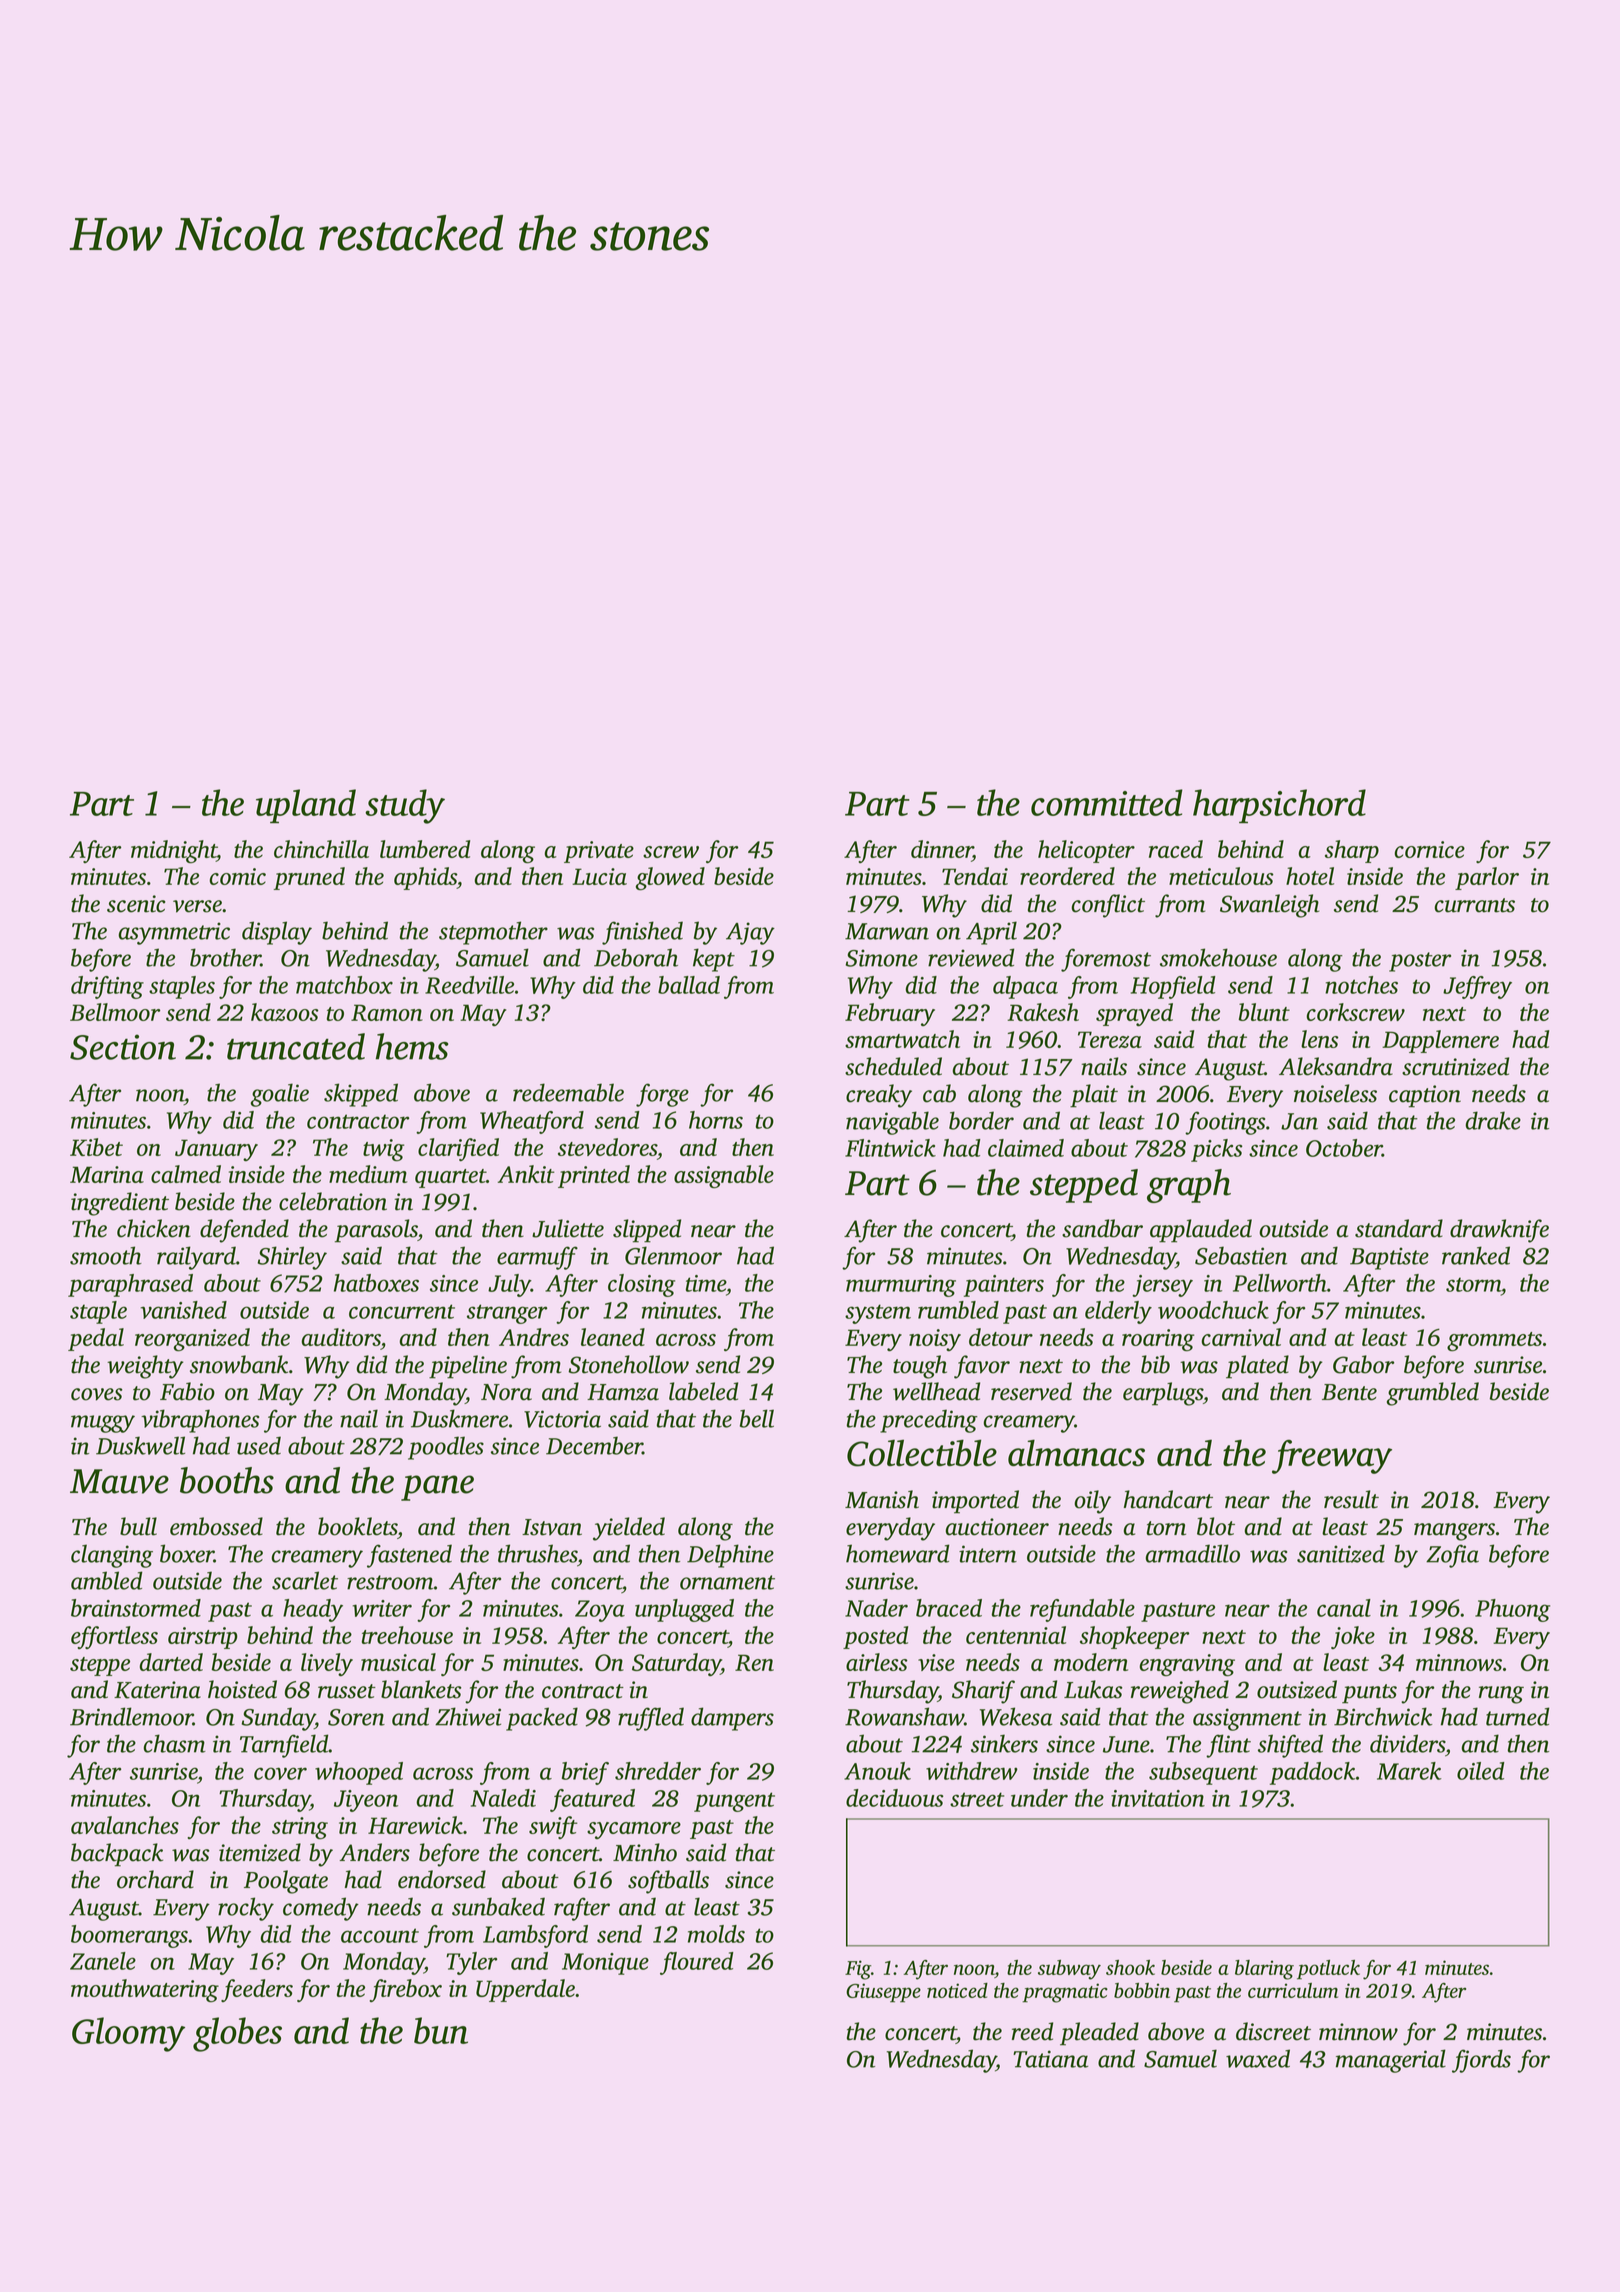 The image size is (1620, 2292). What do you see at coordinates (599, 852) in the screenshot?
I see `private` at bounding box center [599, 852].
